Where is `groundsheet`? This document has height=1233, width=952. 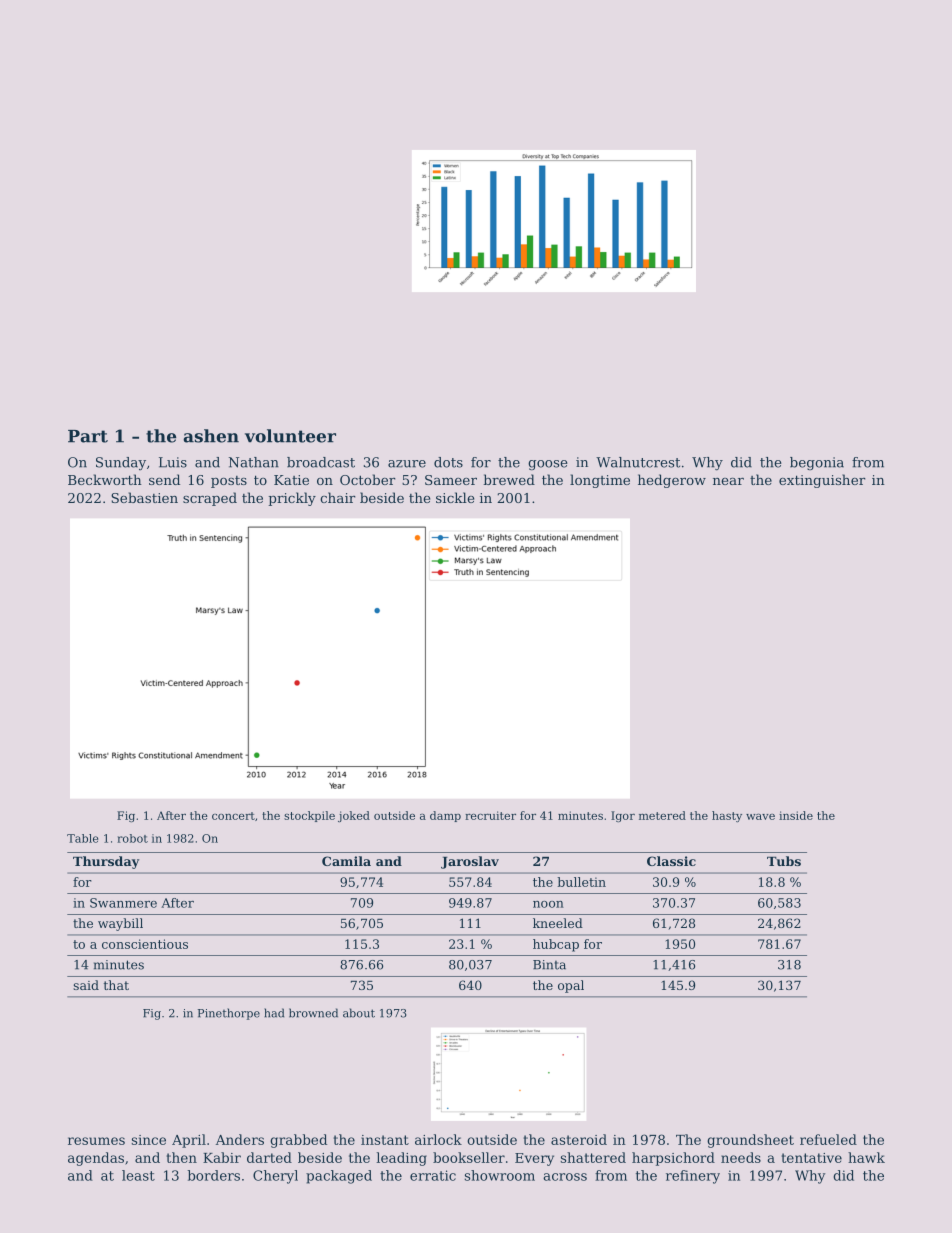 groundsheet is located at coordinates (750, 1141).
